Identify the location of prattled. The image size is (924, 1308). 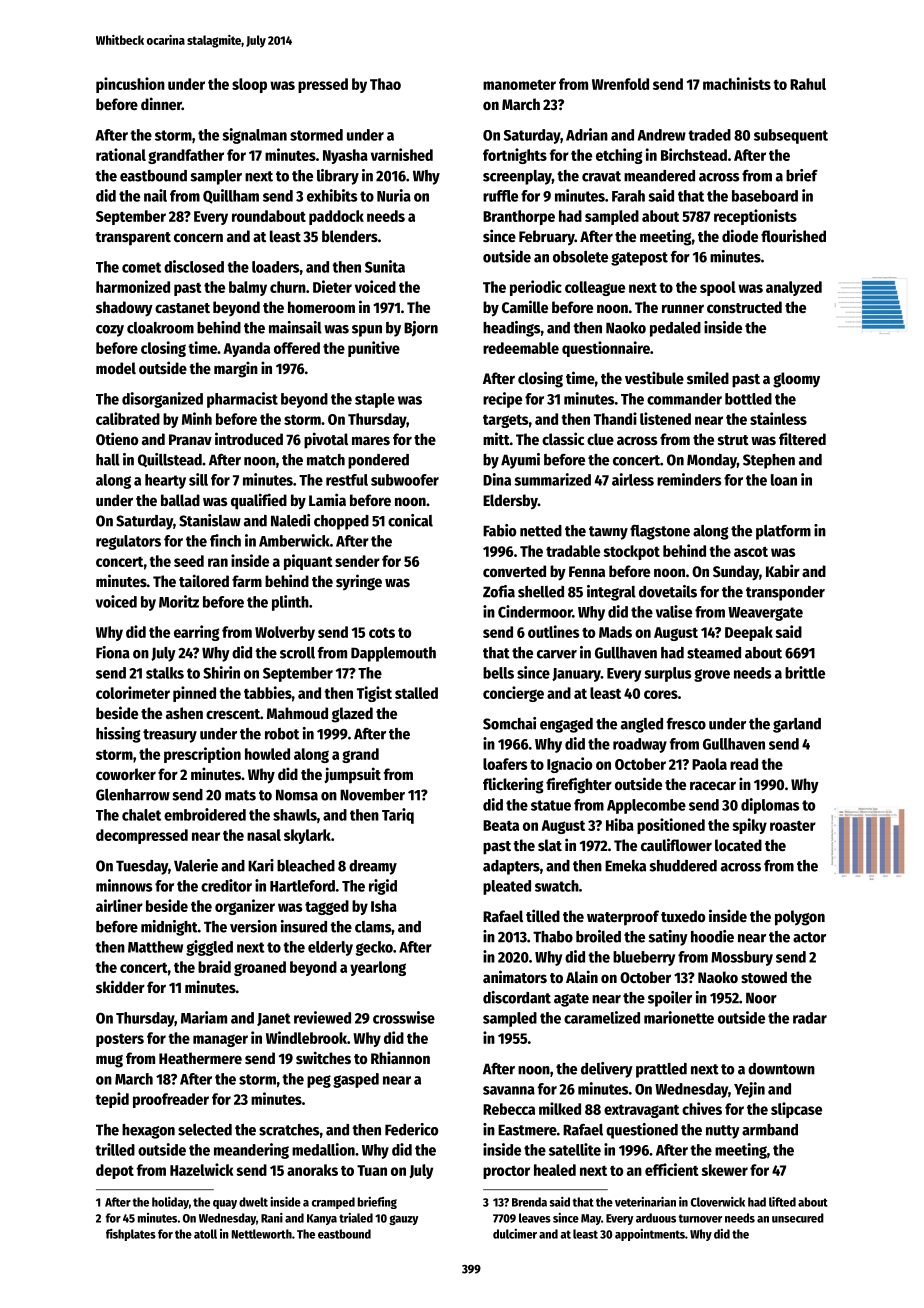
(661, 1070).
